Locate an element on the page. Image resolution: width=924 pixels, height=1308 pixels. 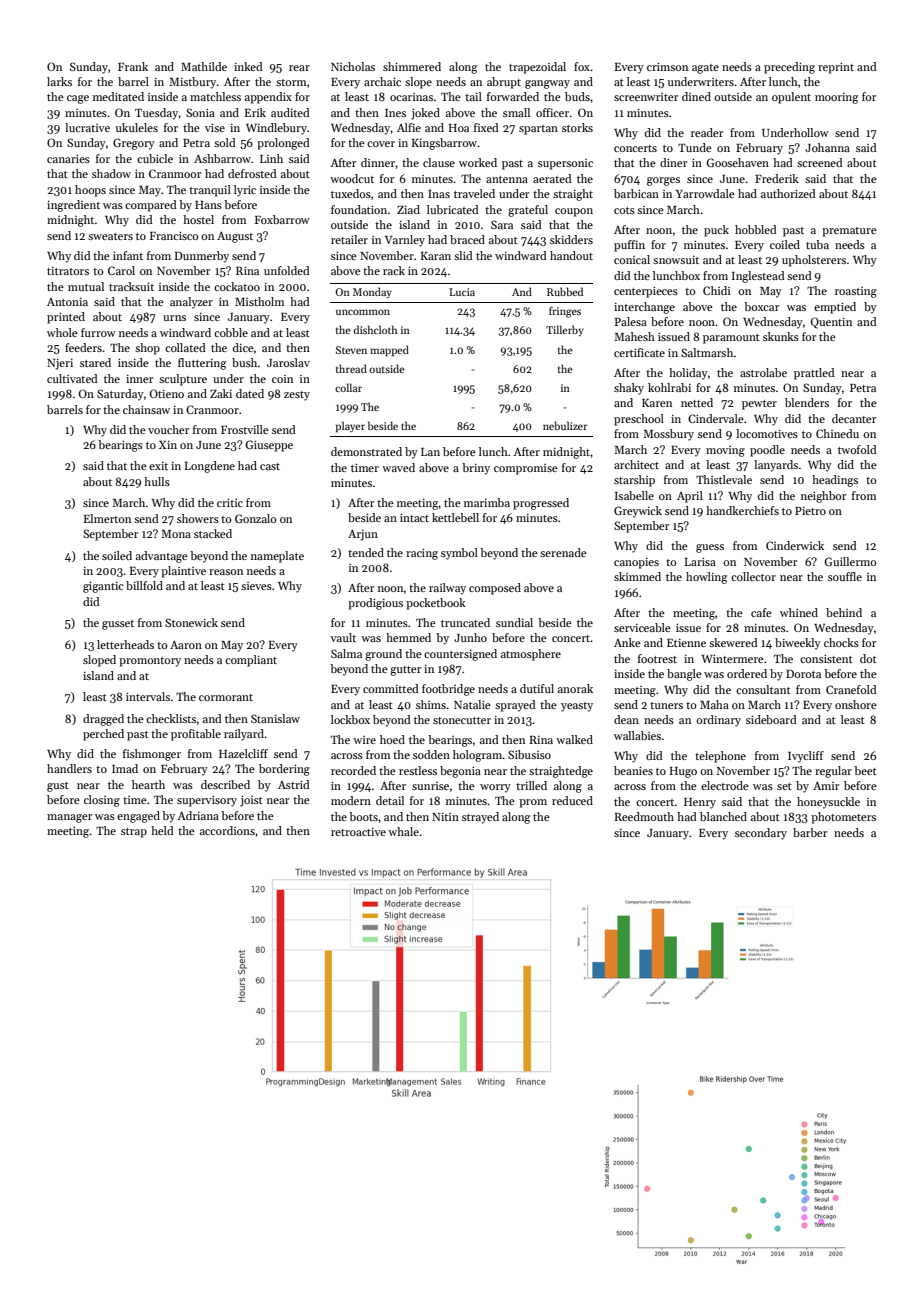
barber is located at coordinates (810, 832).
